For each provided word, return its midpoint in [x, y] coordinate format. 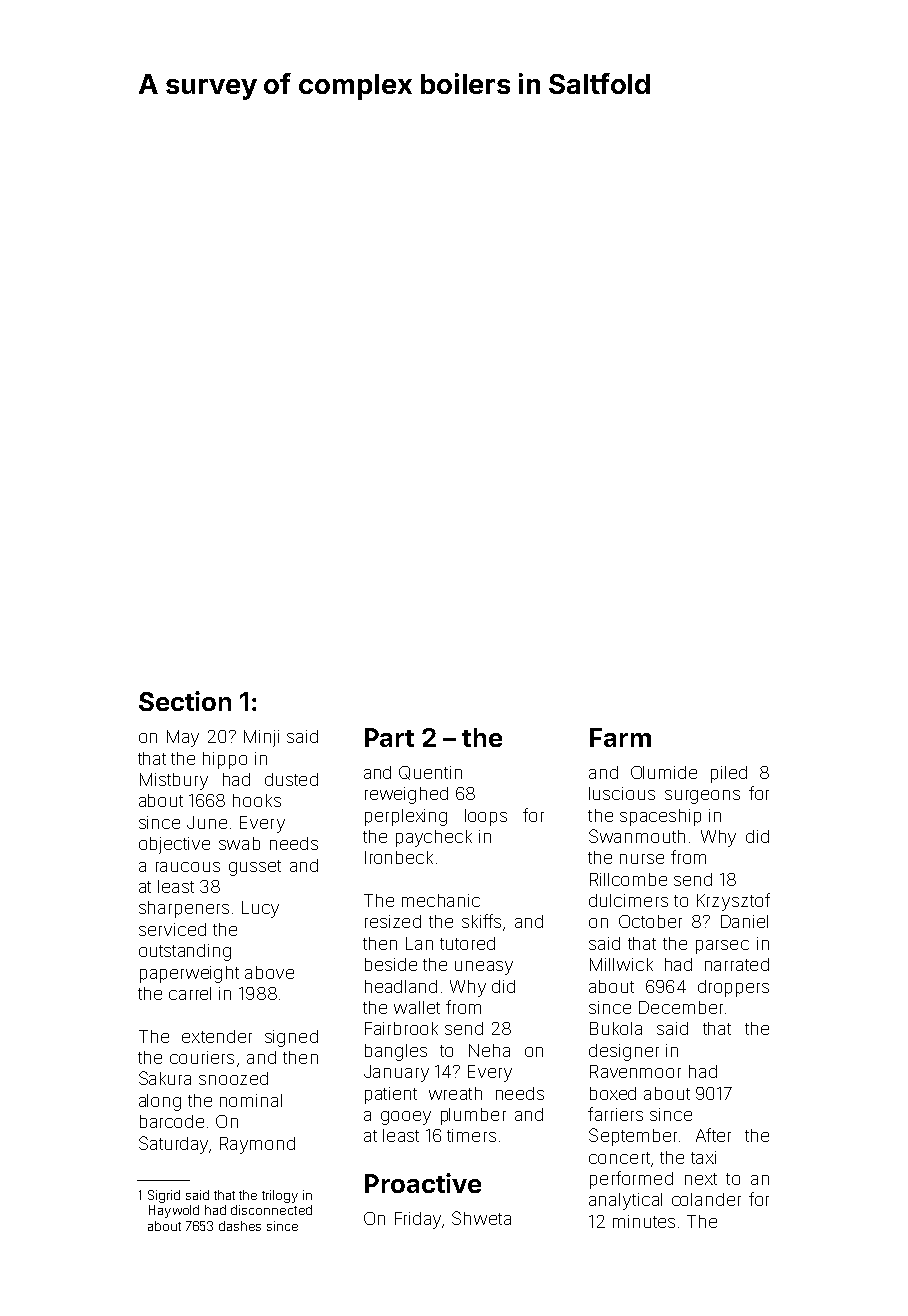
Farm [620, 737]
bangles [396, 1052]
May [183, 738]
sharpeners [184, 909]
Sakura [165, 1078]
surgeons [702, 797]
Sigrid [164, 1196]
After [713, 1135]
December [681, 1007]
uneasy [484, 968]
